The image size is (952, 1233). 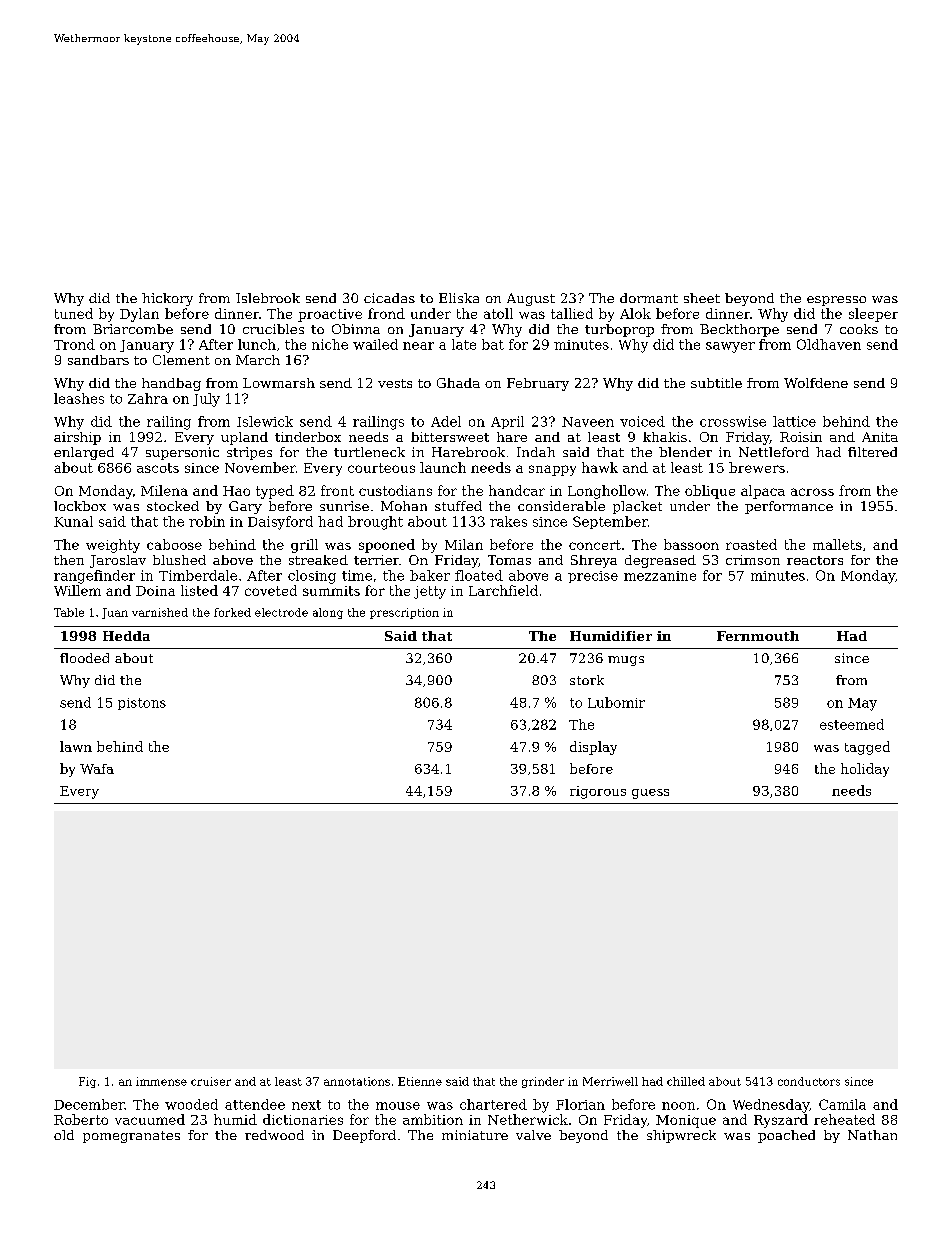 What do you see at coordinates (281, 612) in the screenshot?
I see `electrode` at bounding box center [281, 612].
